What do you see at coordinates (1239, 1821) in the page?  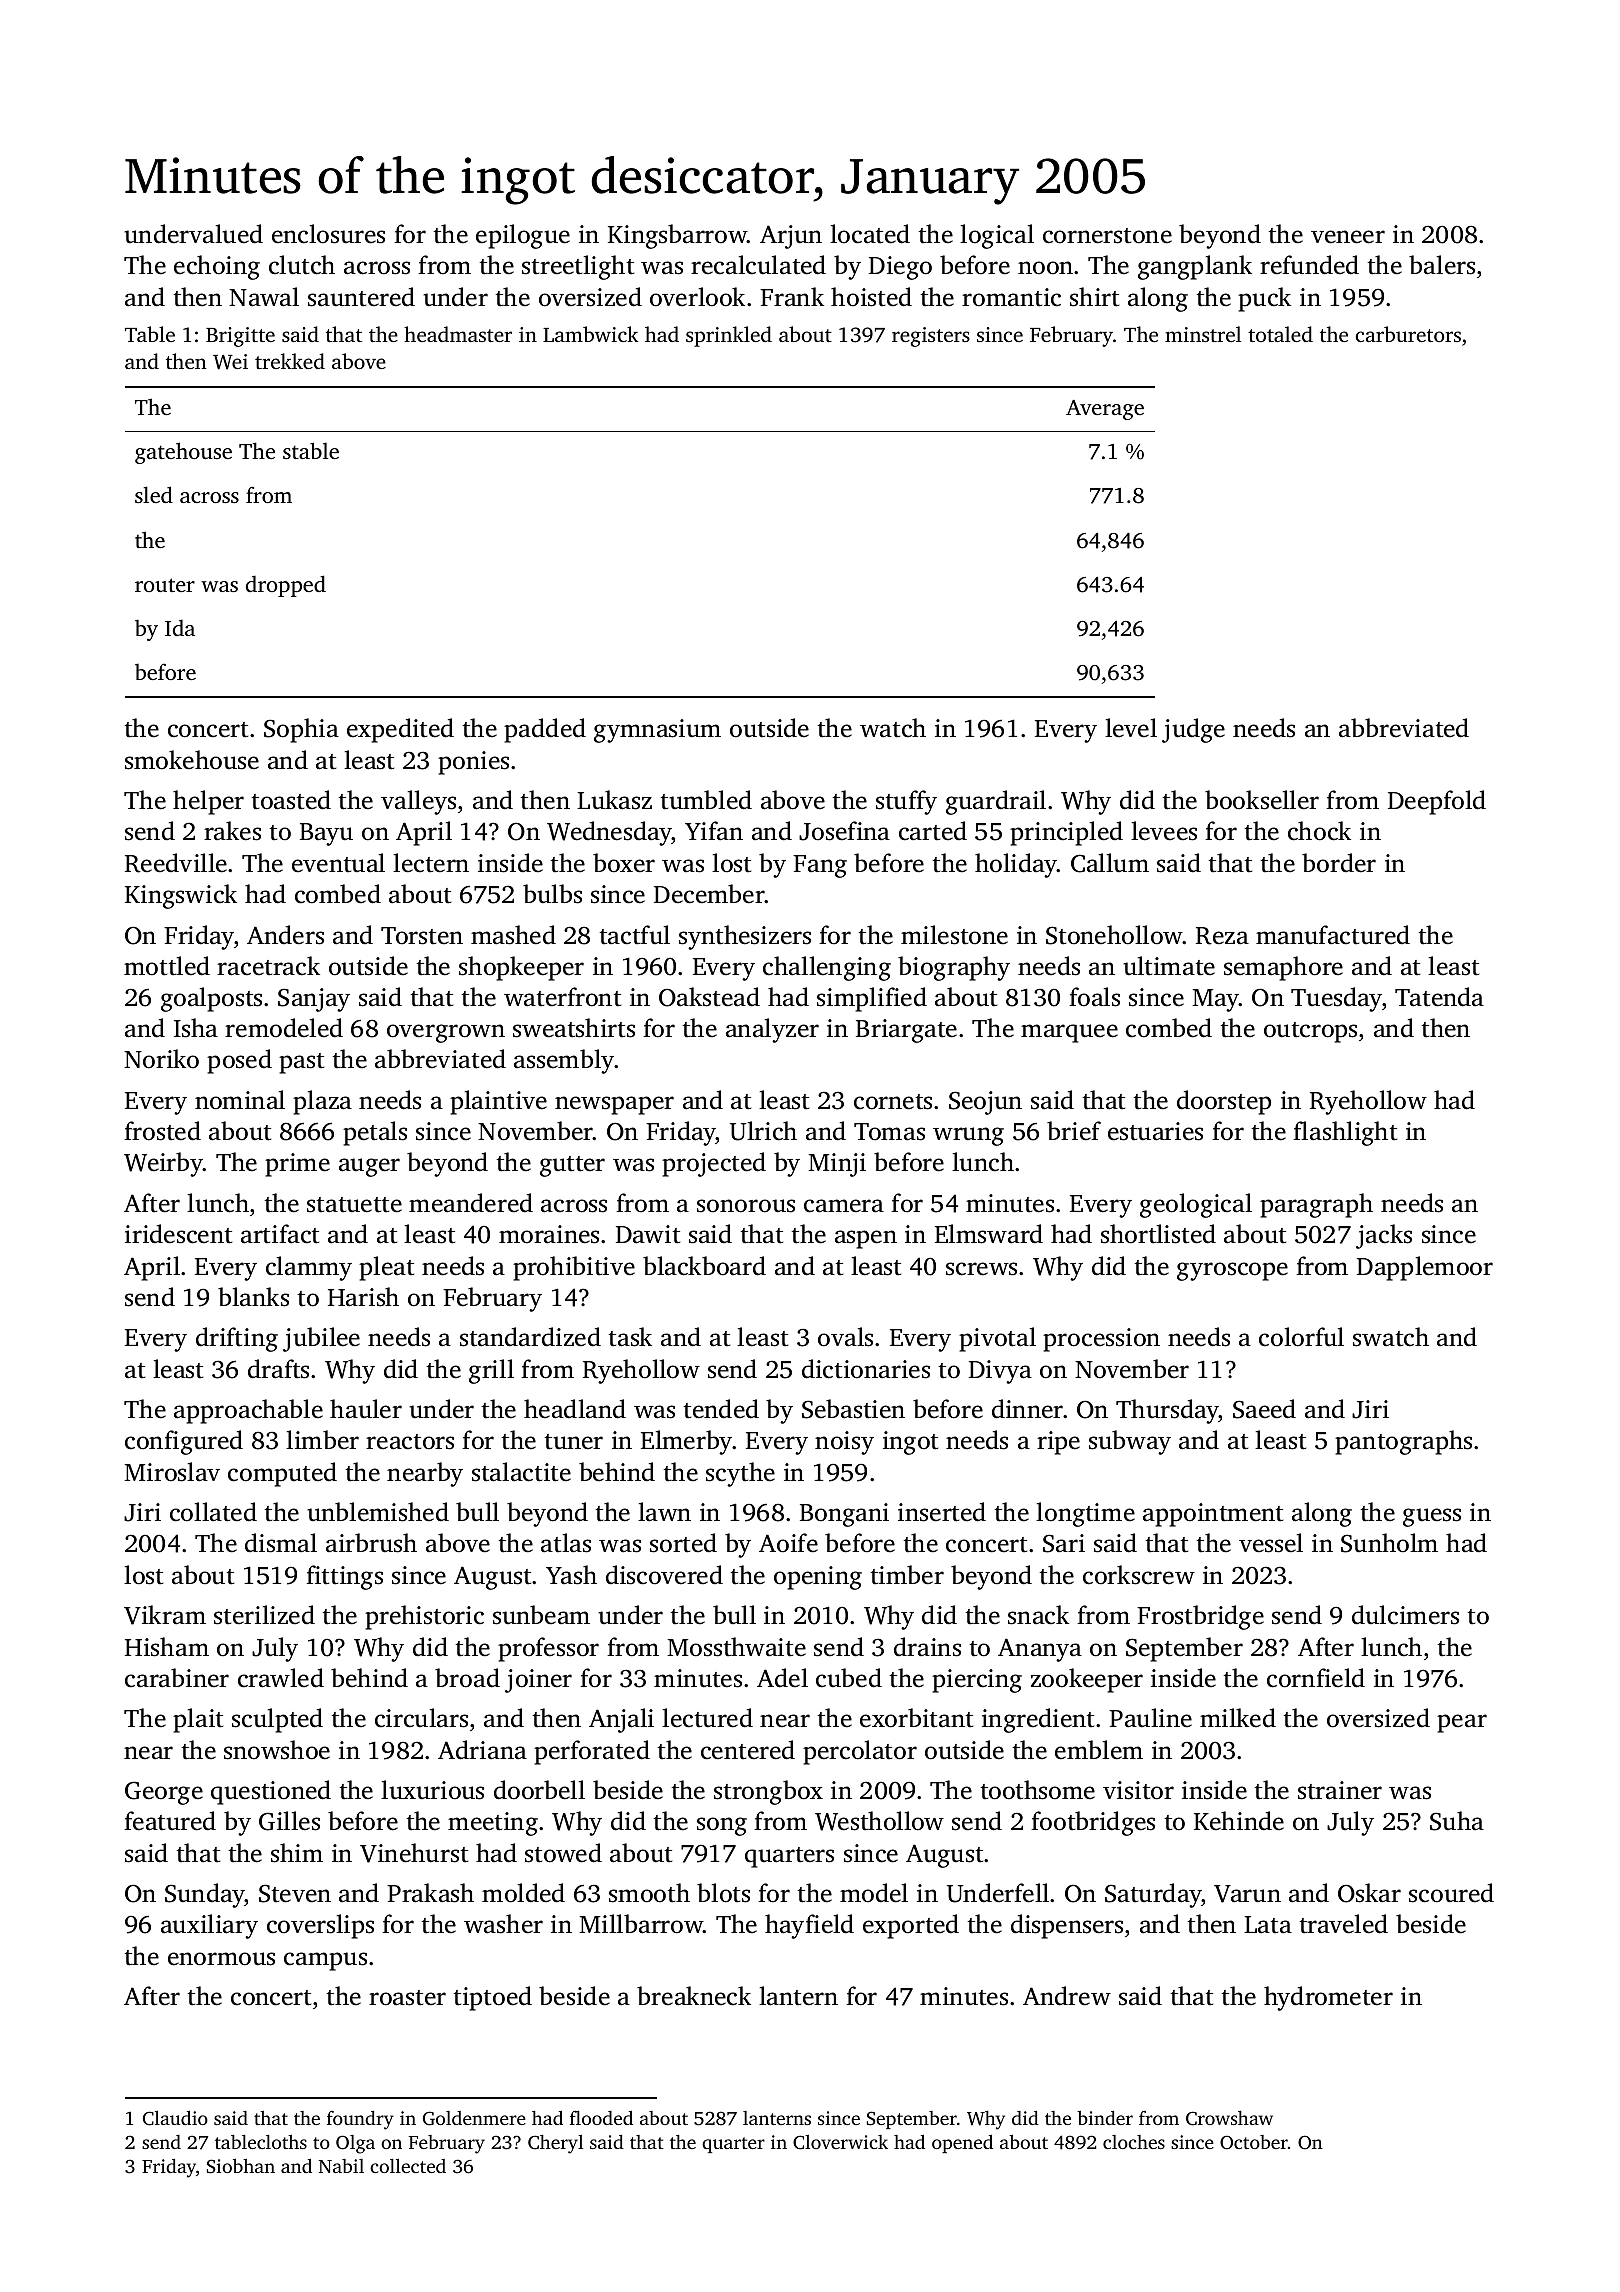 I see `Kehinde` at bounding box center [1239, 1821].
